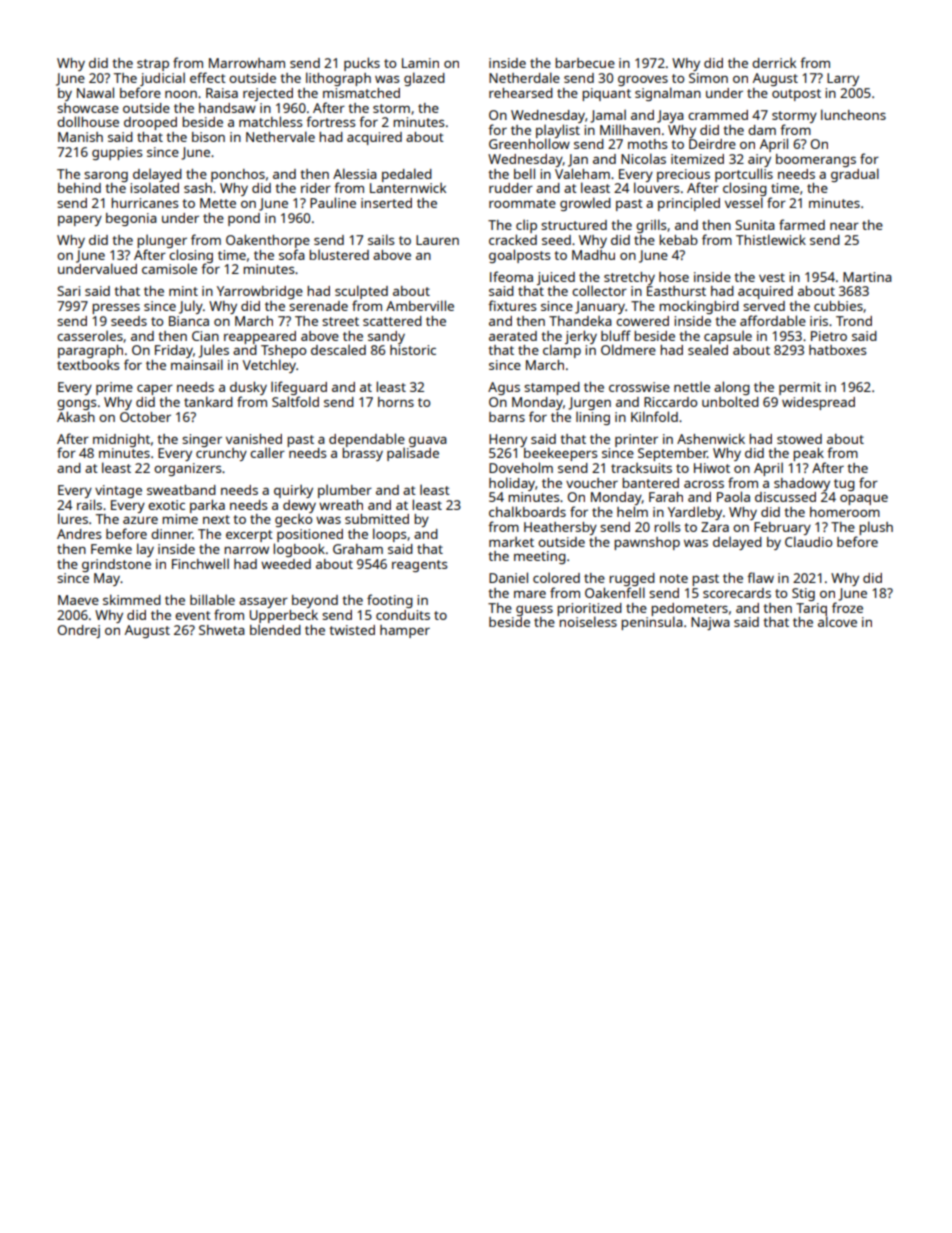  What do you see at coordinates (79, 631) in the page?
I see `Ondrej` at bounding box center [79, 631].
